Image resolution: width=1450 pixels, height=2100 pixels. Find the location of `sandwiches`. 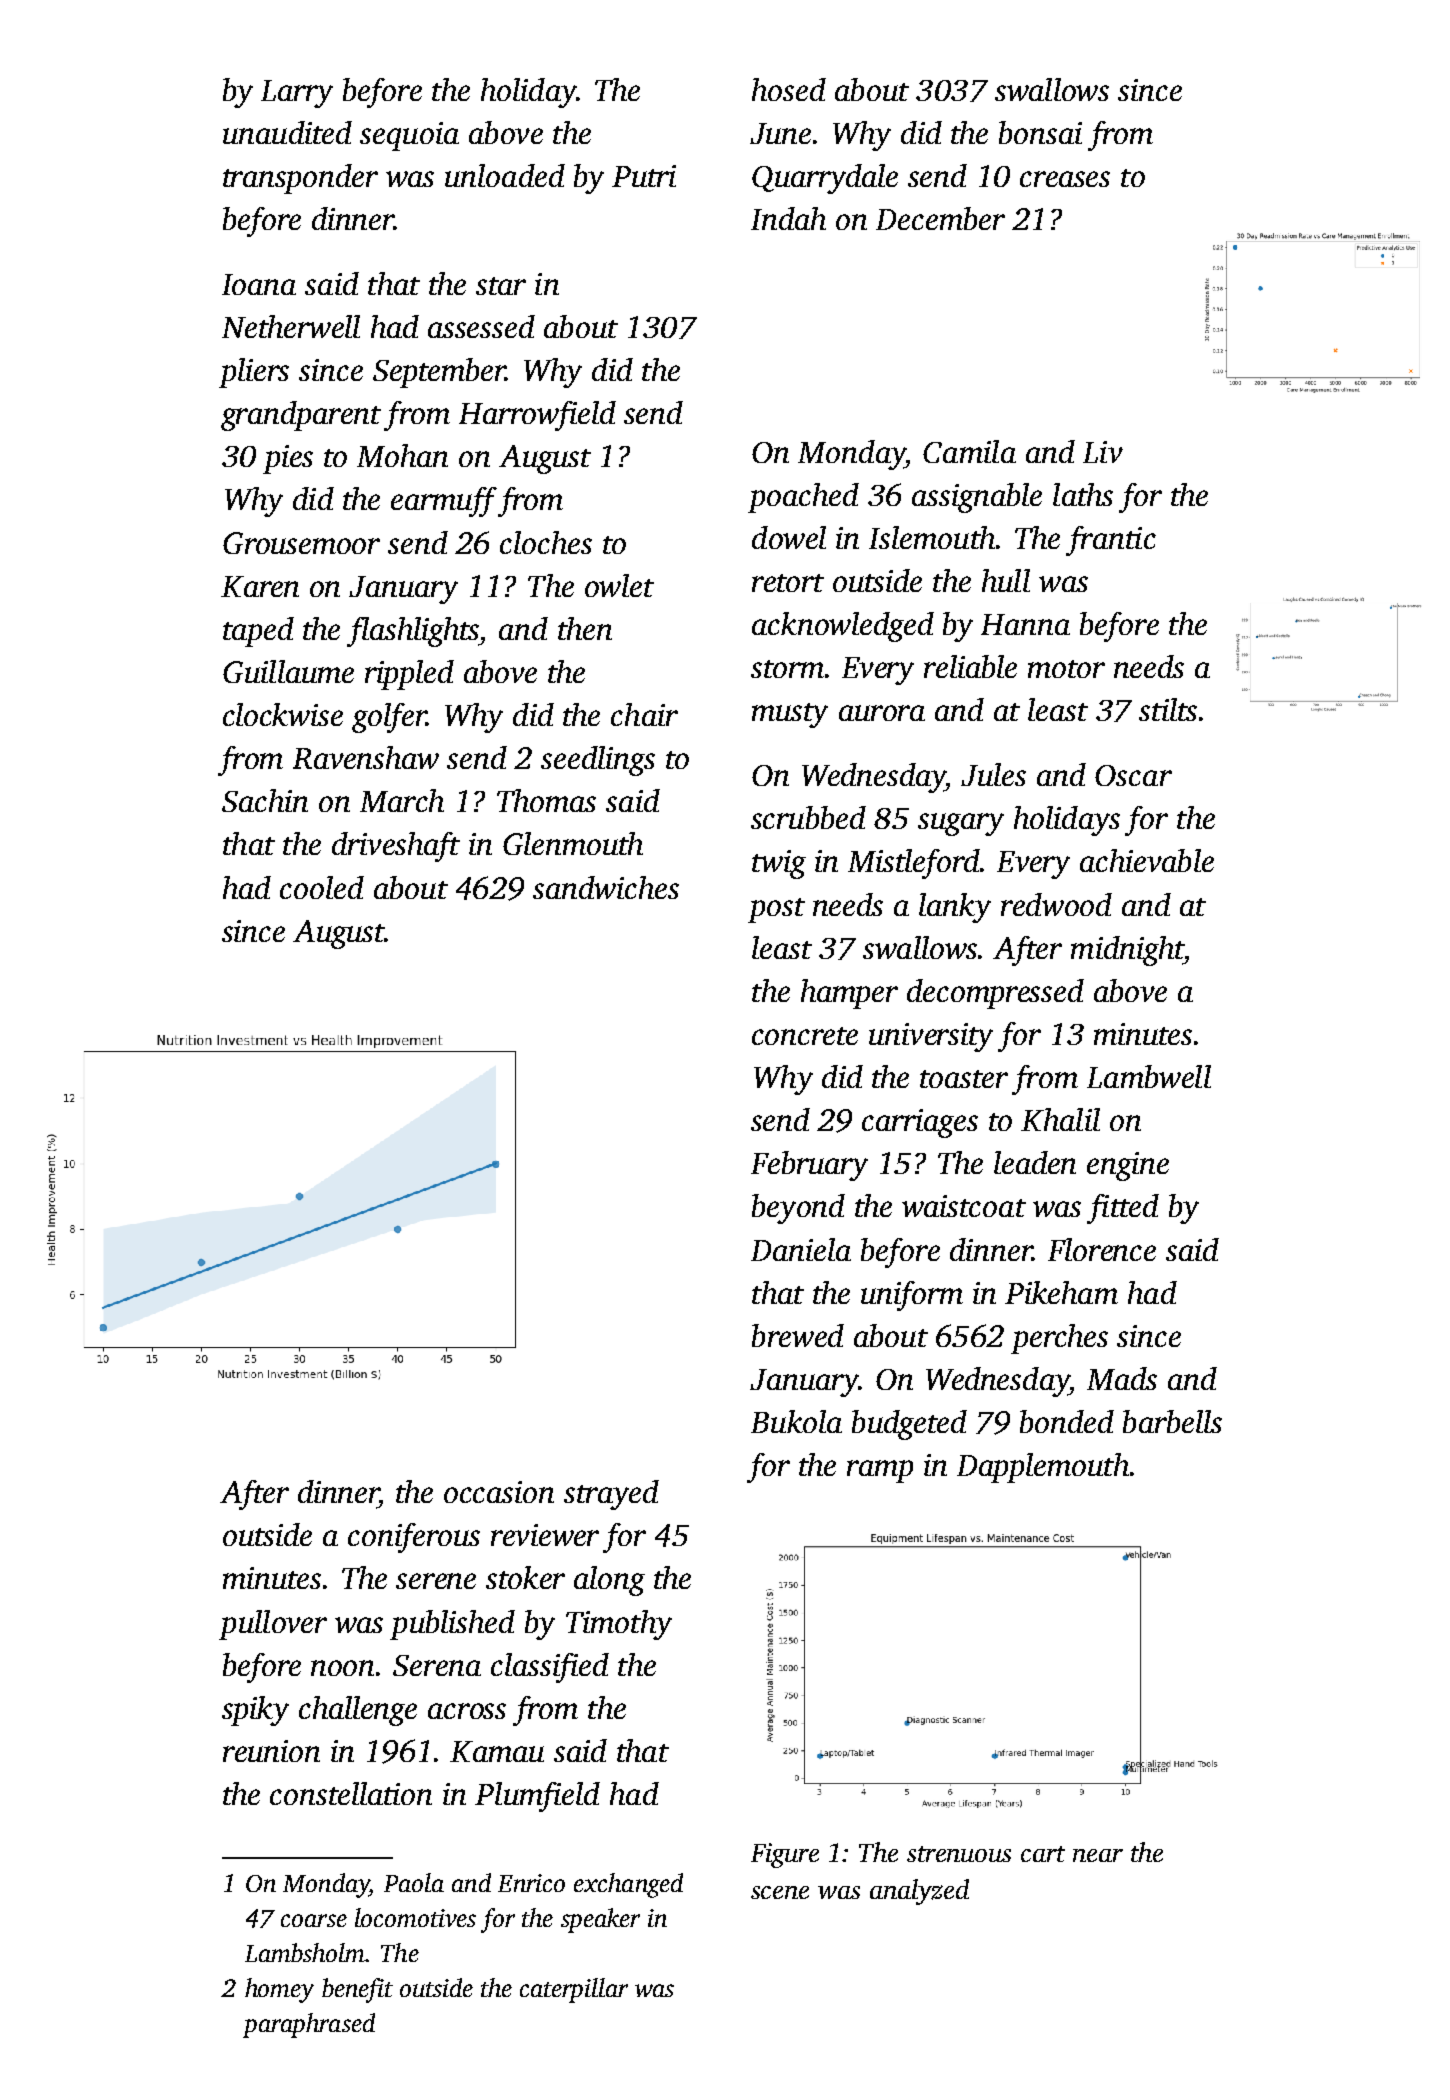

sandwiches is located at coordinates (606, 887).
